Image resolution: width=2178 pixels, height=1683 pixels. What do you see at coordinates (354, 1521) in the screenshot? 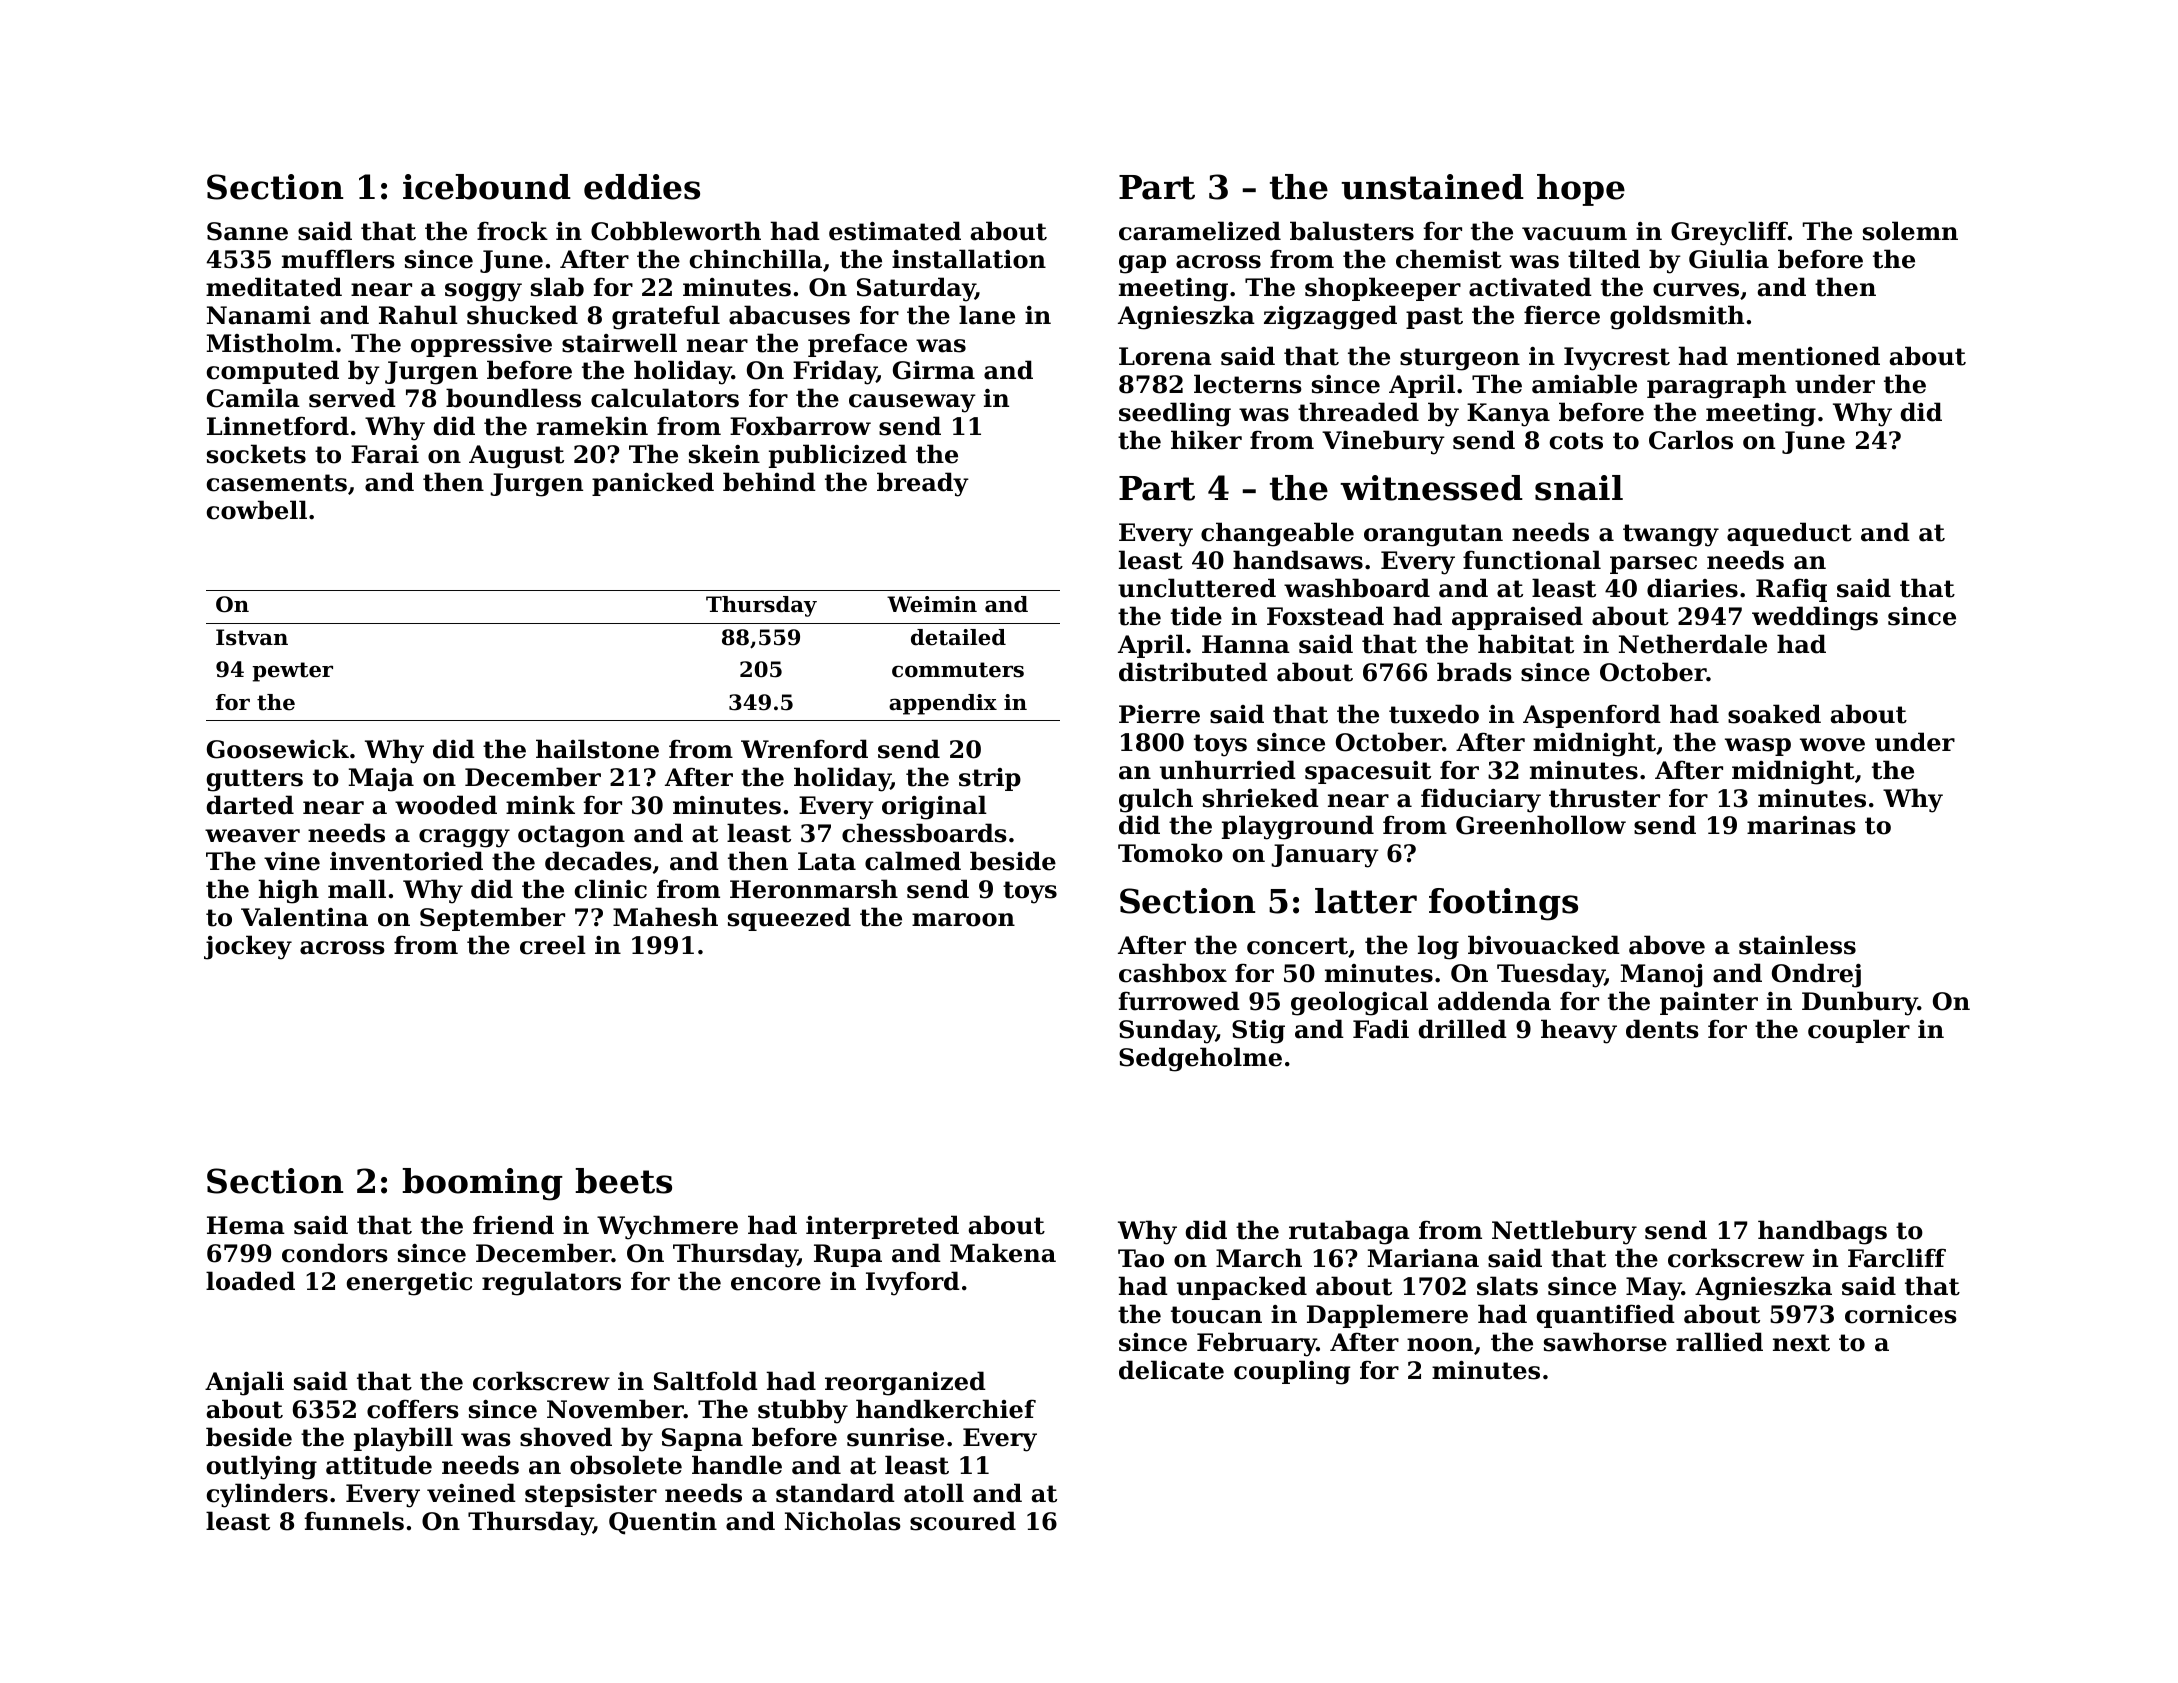
I see `funnels` at bounding box center [354, 1521].
